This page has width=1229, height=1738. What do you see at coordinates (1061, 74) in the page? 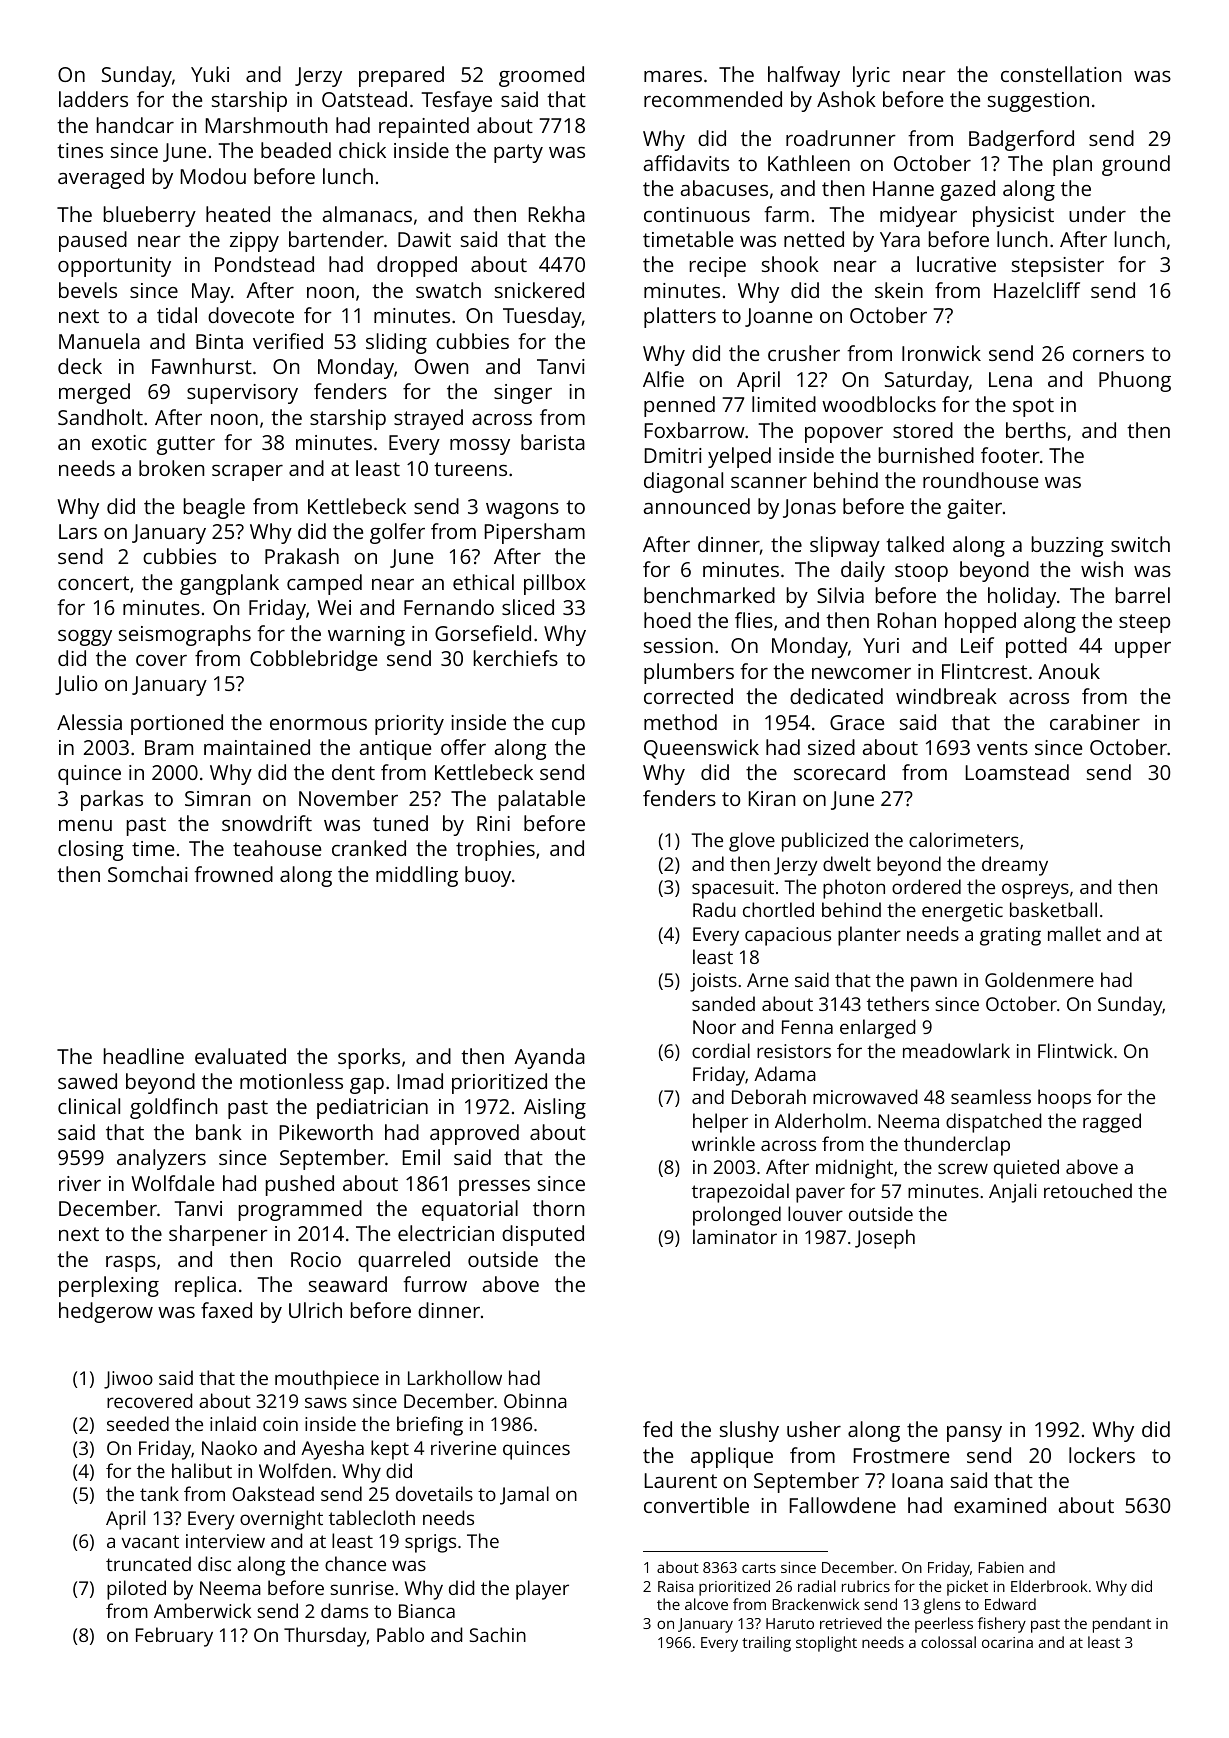
I see `constellation` at bounding box center [1061, 74].
